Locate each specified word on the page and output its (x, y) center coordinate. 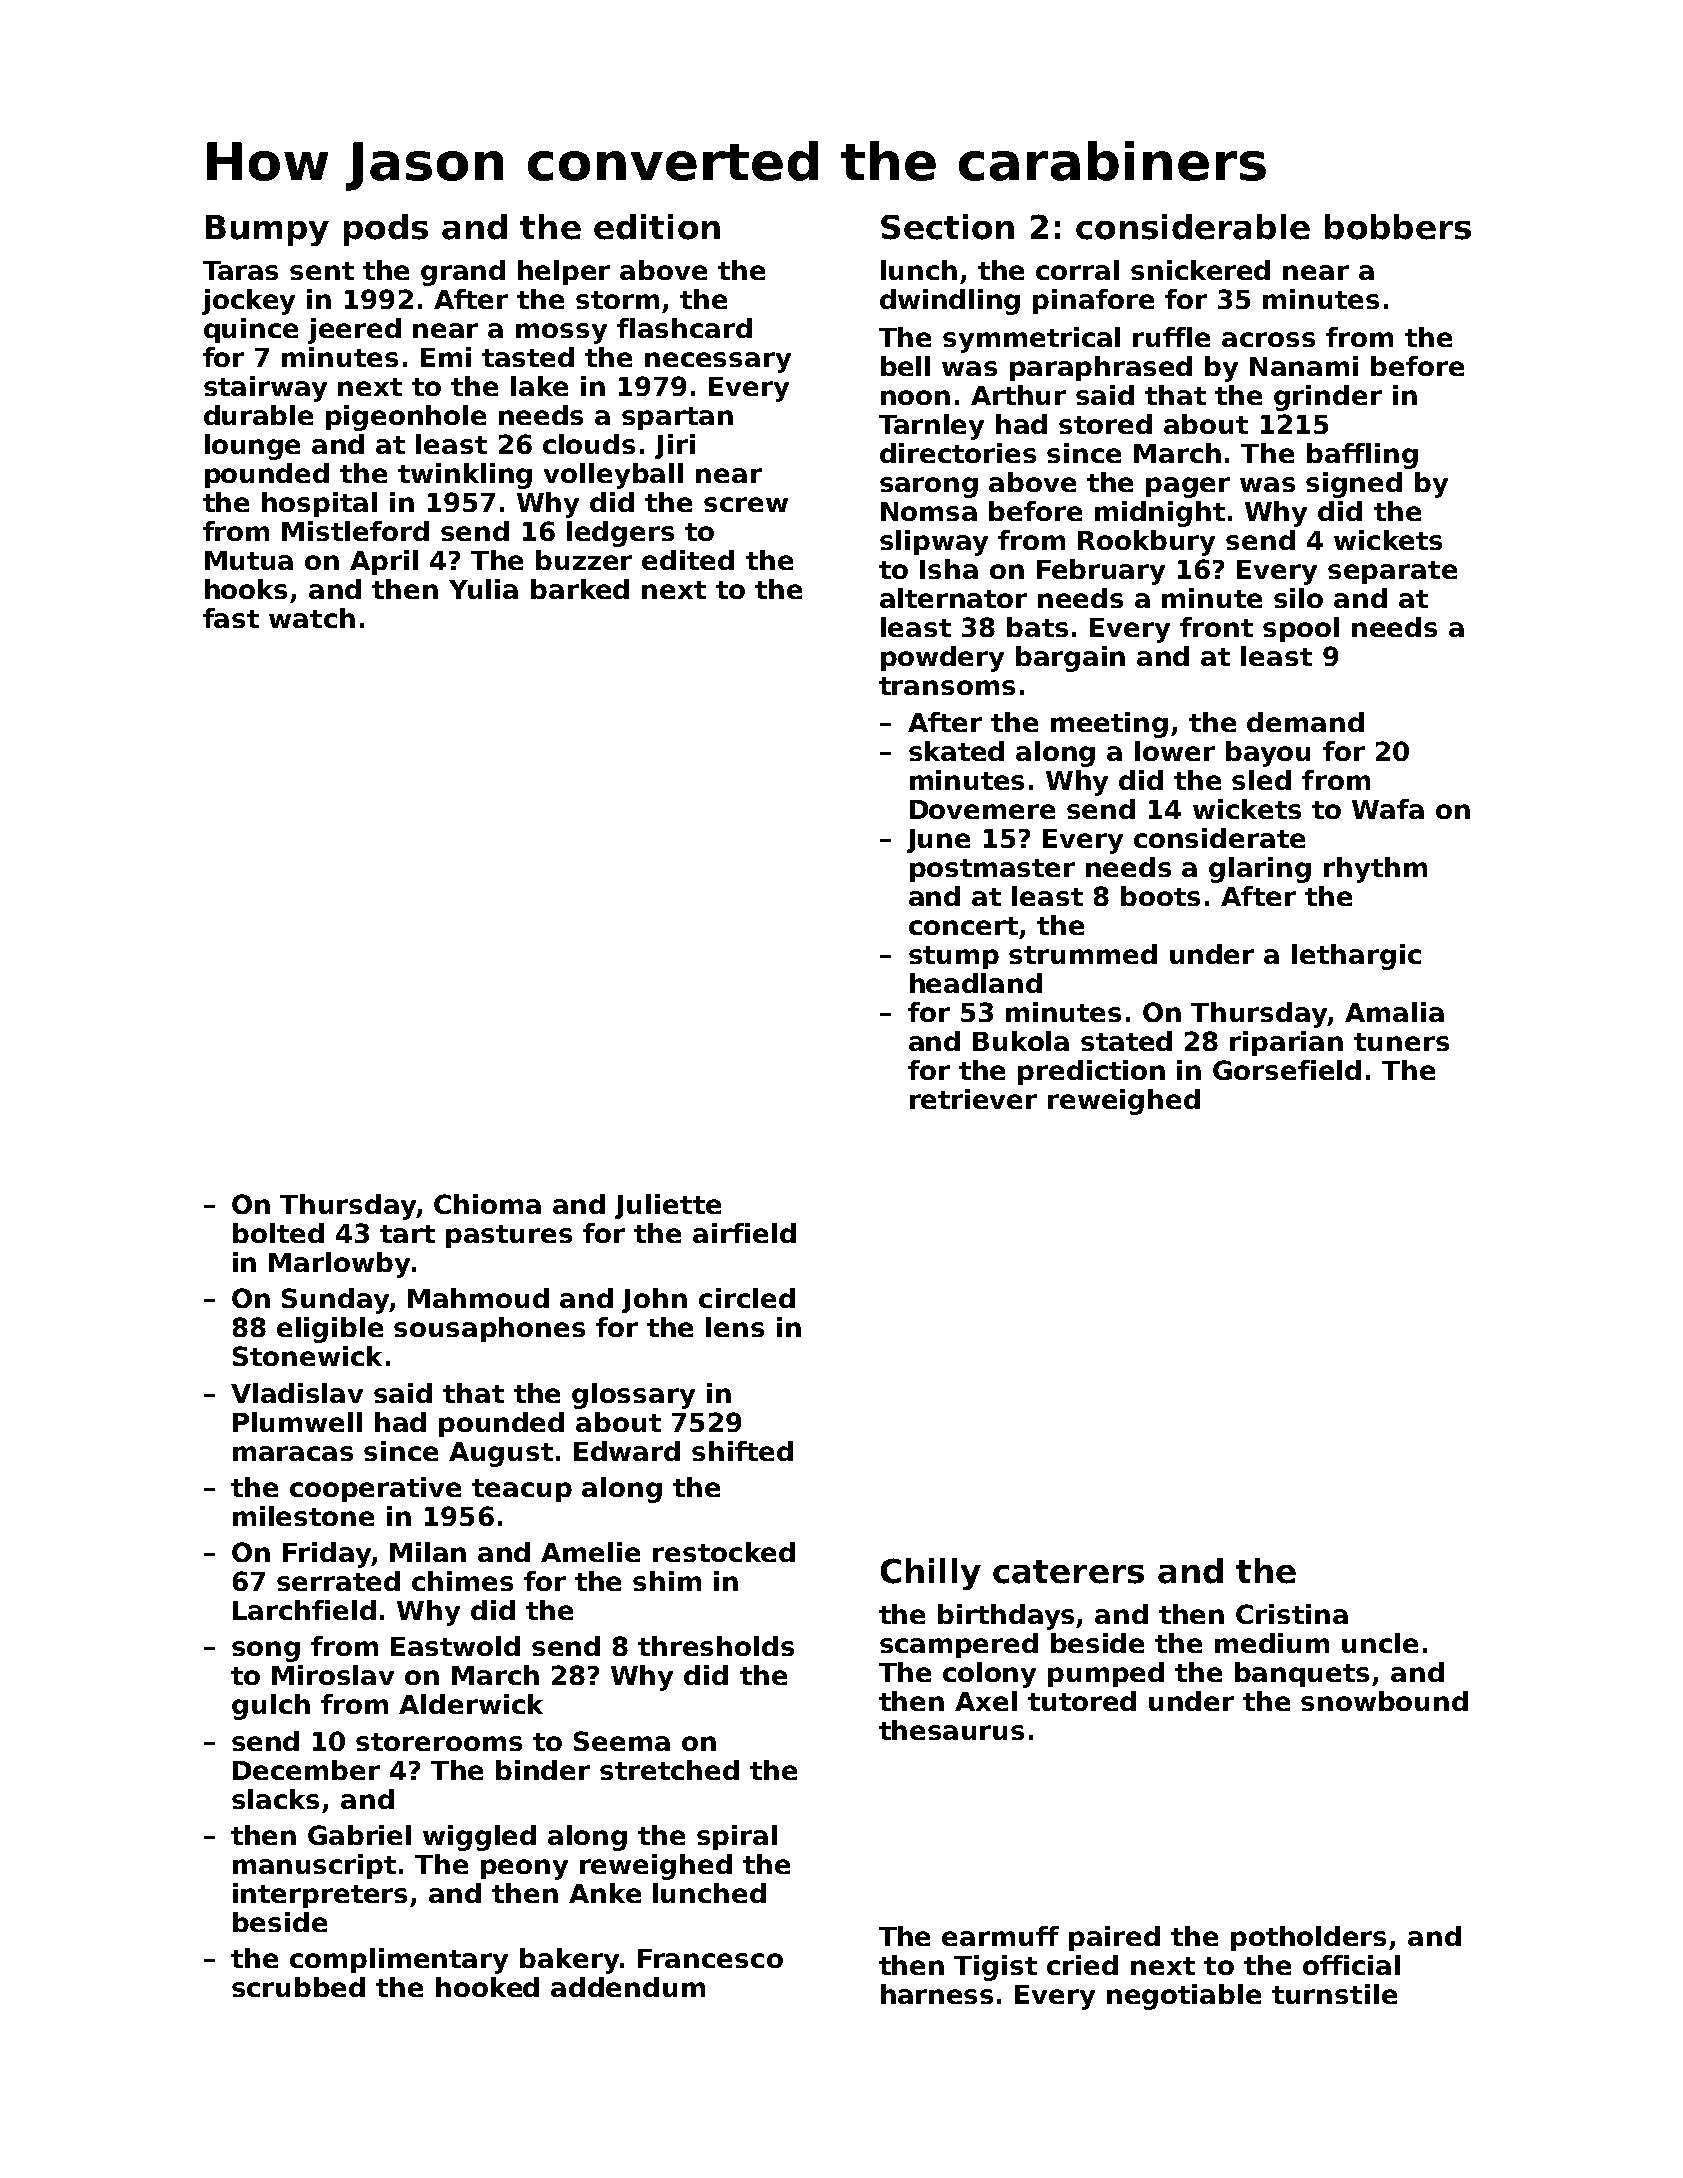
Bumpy (267, 230)
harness (937, 1994)
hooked (487, 1987)
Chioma (487, 1204)
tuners (1401, 1042)
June (938, 841)
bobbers (1398, 227)
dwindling (950, 302)
